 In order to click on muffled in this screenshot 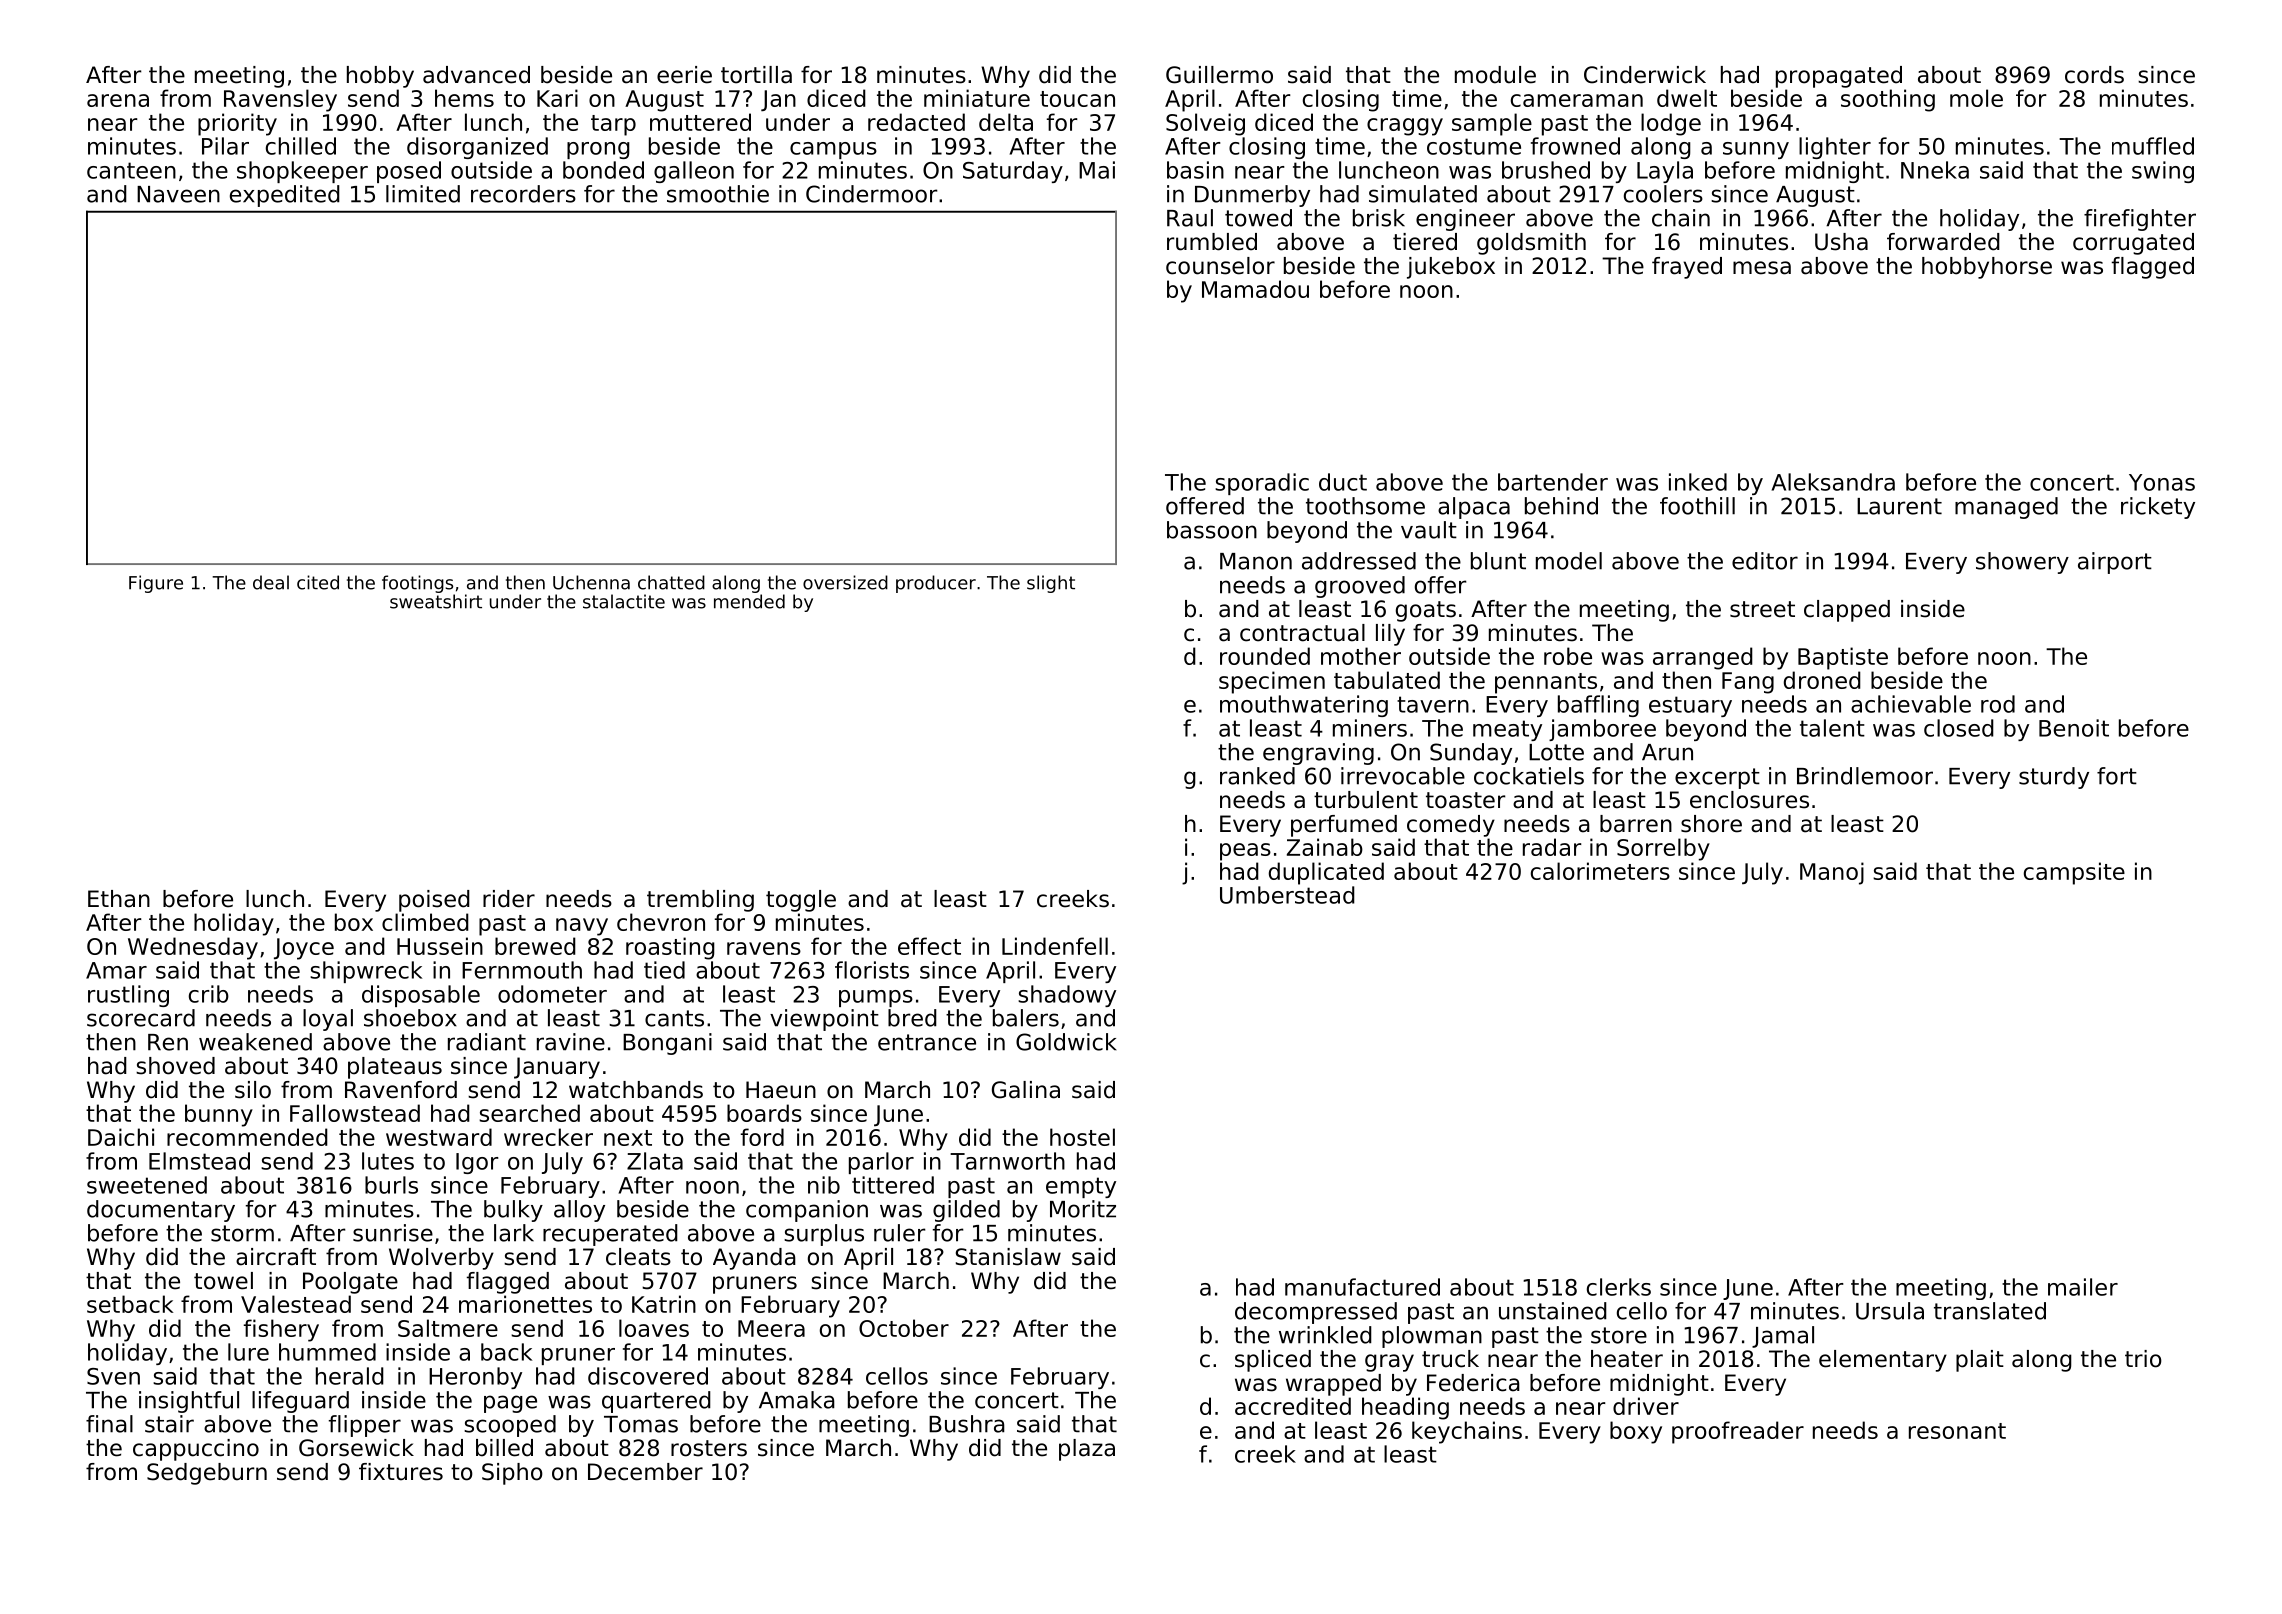, I will do `click(2153, 146)`.
